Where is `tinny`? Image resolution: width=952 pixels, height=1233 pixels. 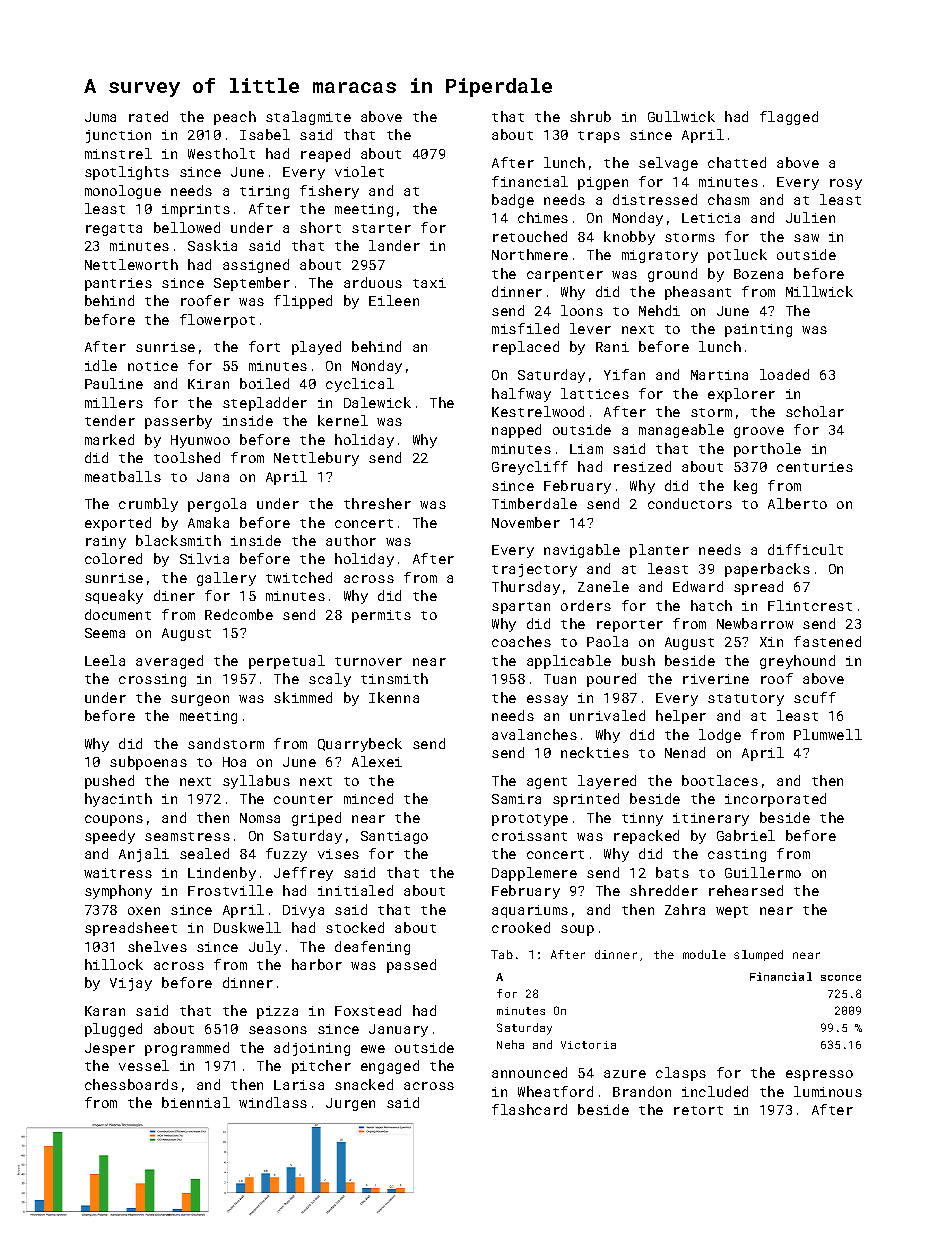 tinny is located at coordinates (642, 819).
